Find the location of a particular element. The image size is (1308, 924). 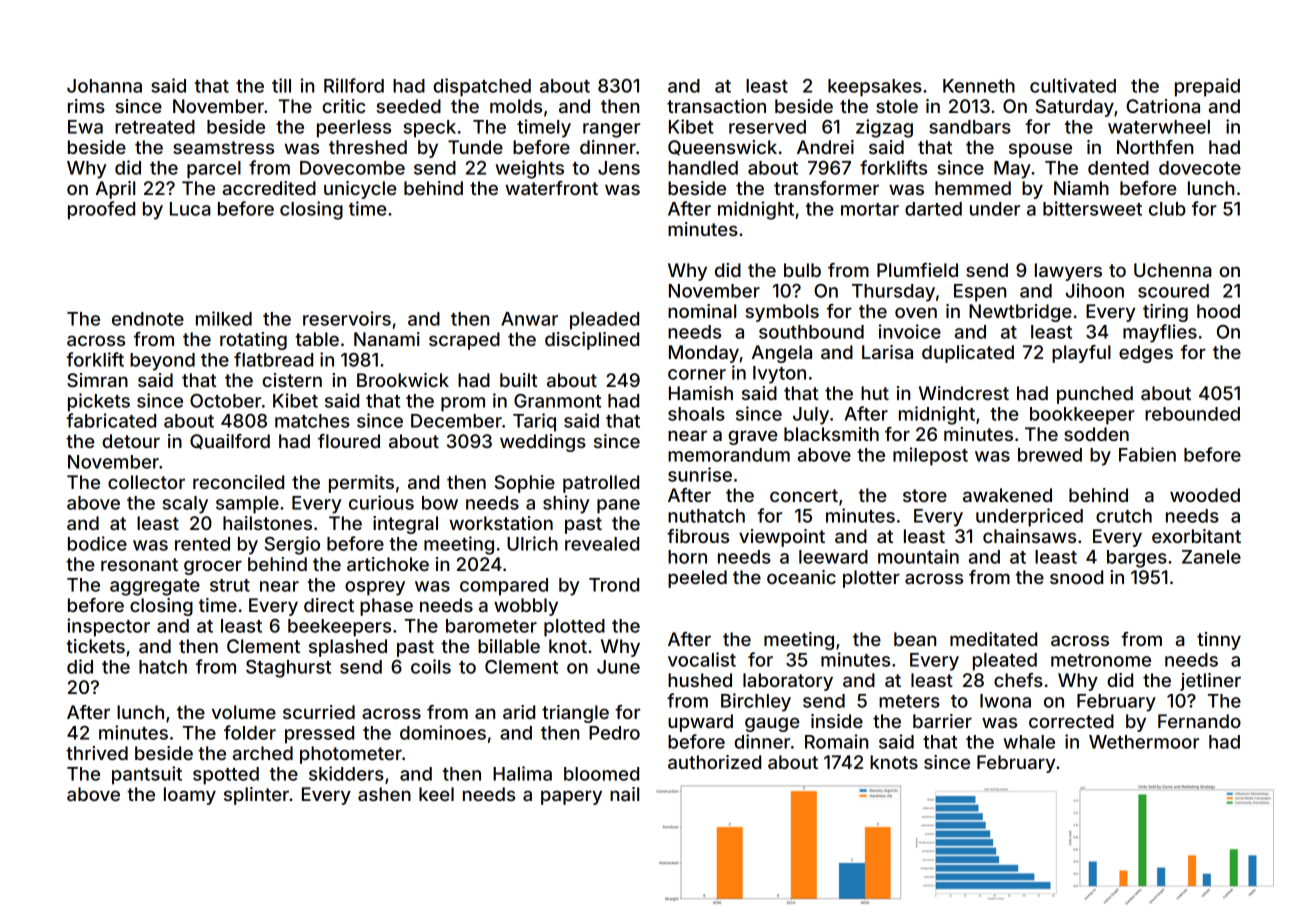

milepost is located at coordinates (930, 456).
